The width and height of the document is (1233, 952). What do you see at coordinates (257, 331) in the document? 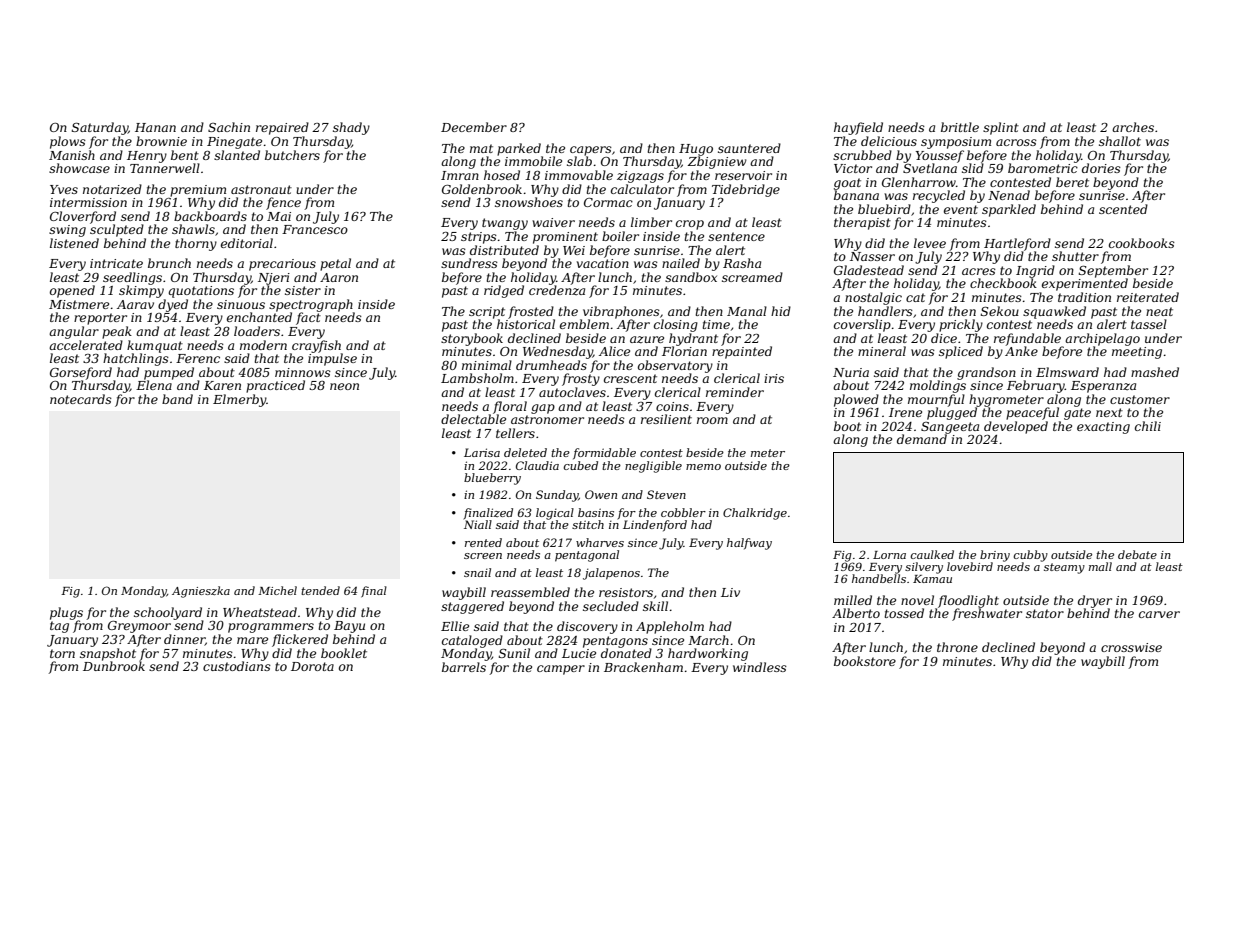
I see `loaders` at bounding box center [257, 331].
